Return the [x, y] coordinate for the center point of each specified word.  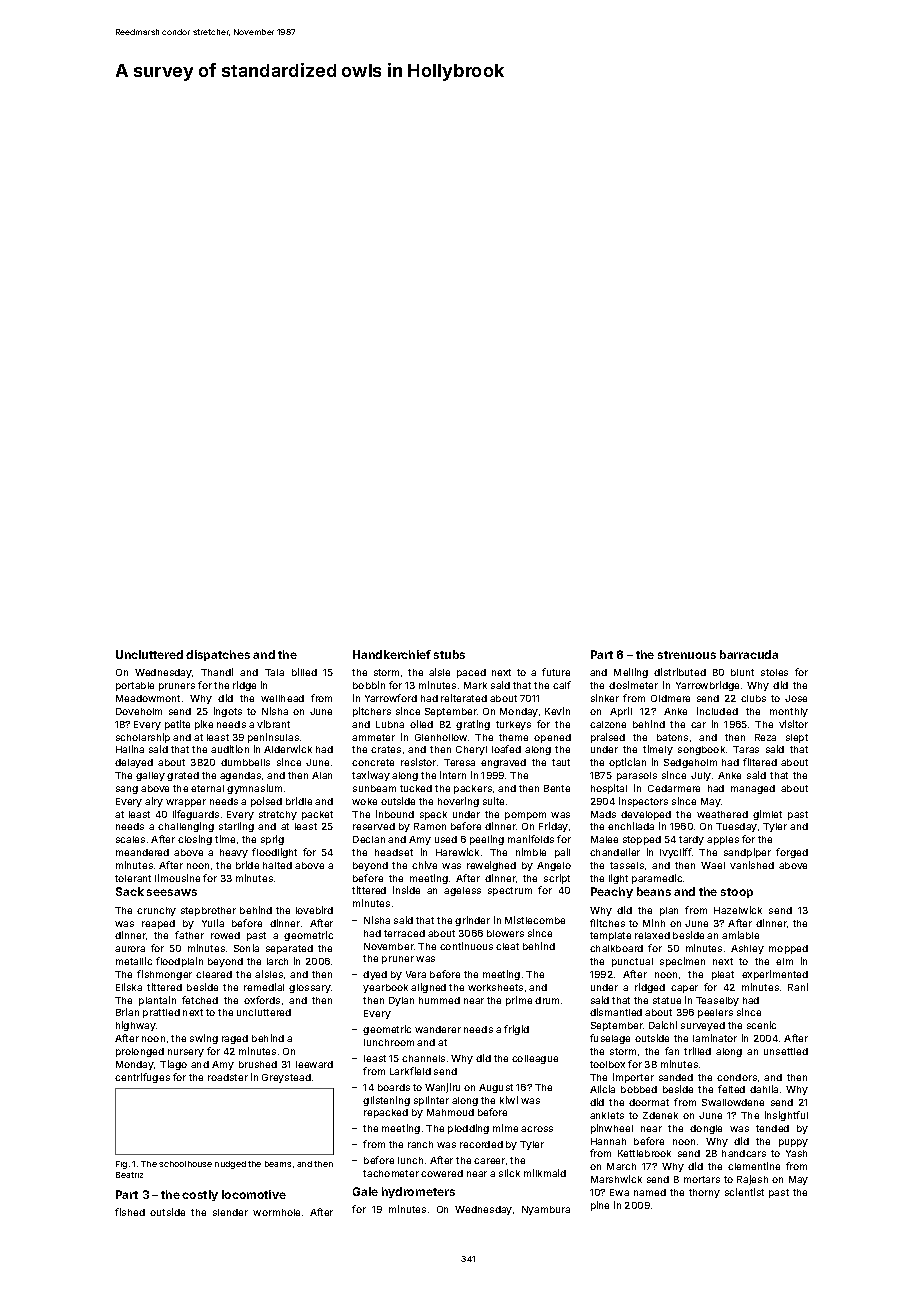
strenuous [687, 655]
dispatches [218, 655]
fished [130, 1212]
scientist [744, 1192]
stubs [449, 654]
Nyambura [546, 1210]
